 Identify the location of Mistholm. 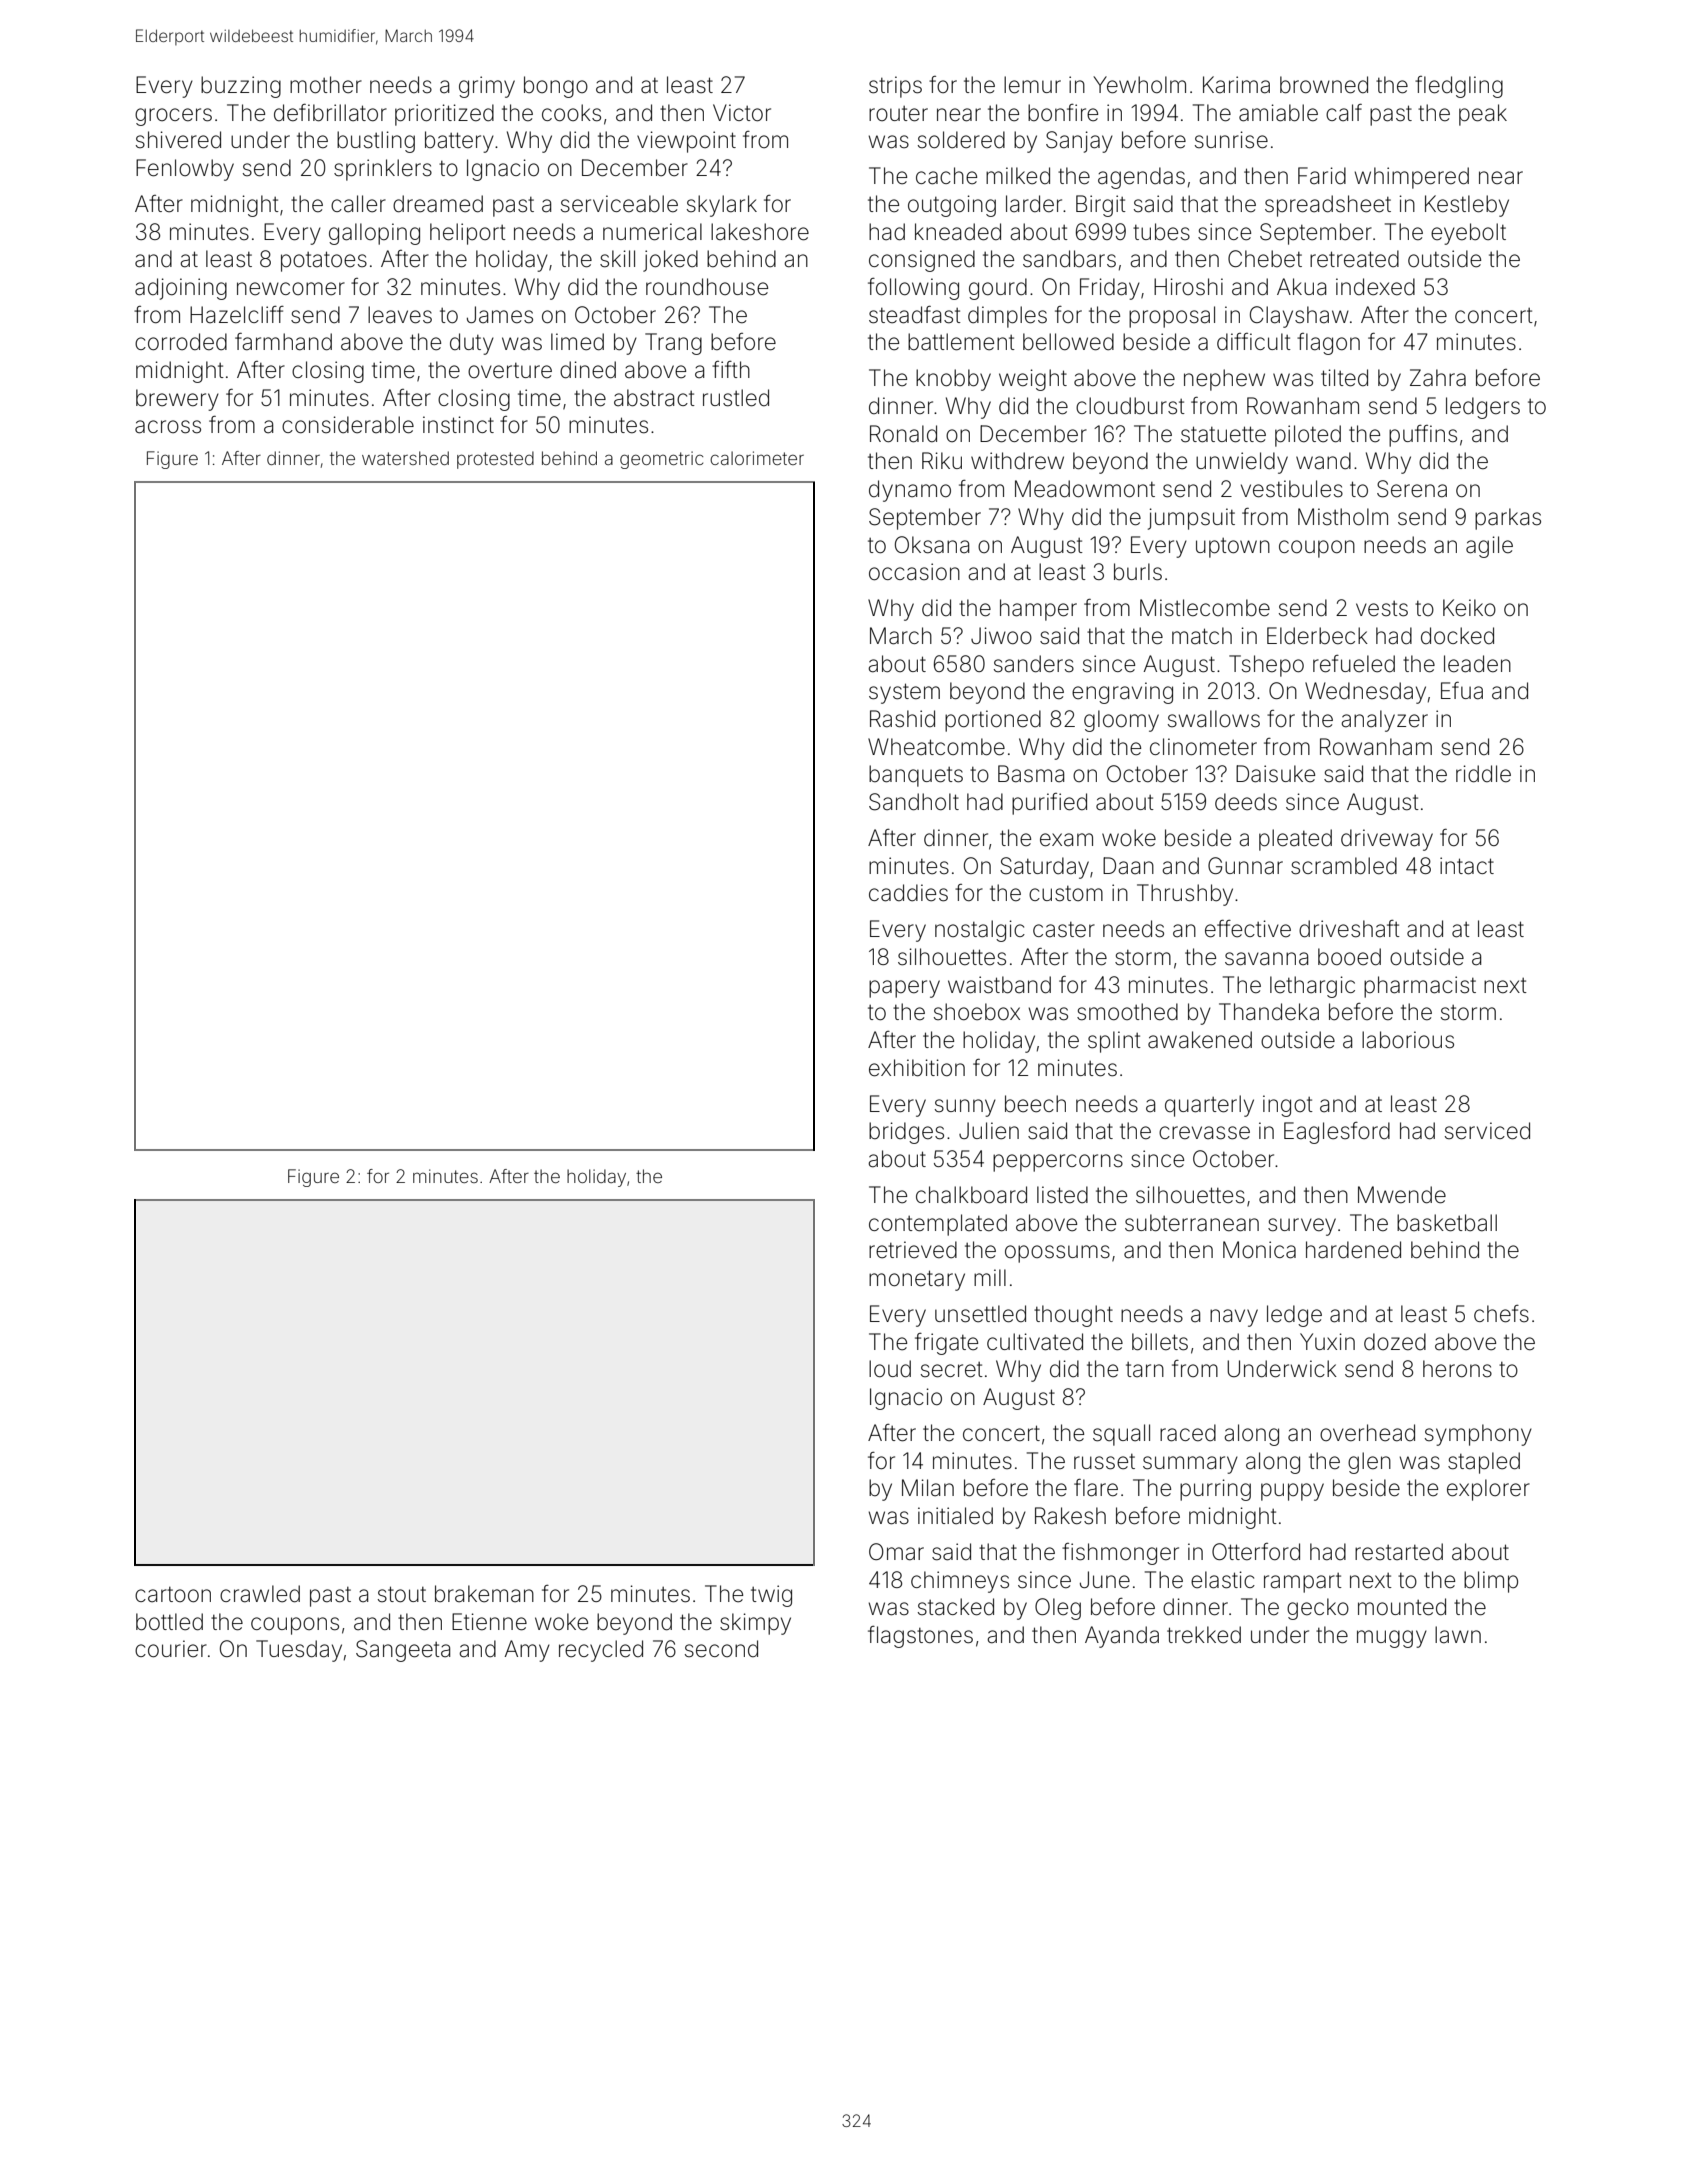
(1343, 517).
